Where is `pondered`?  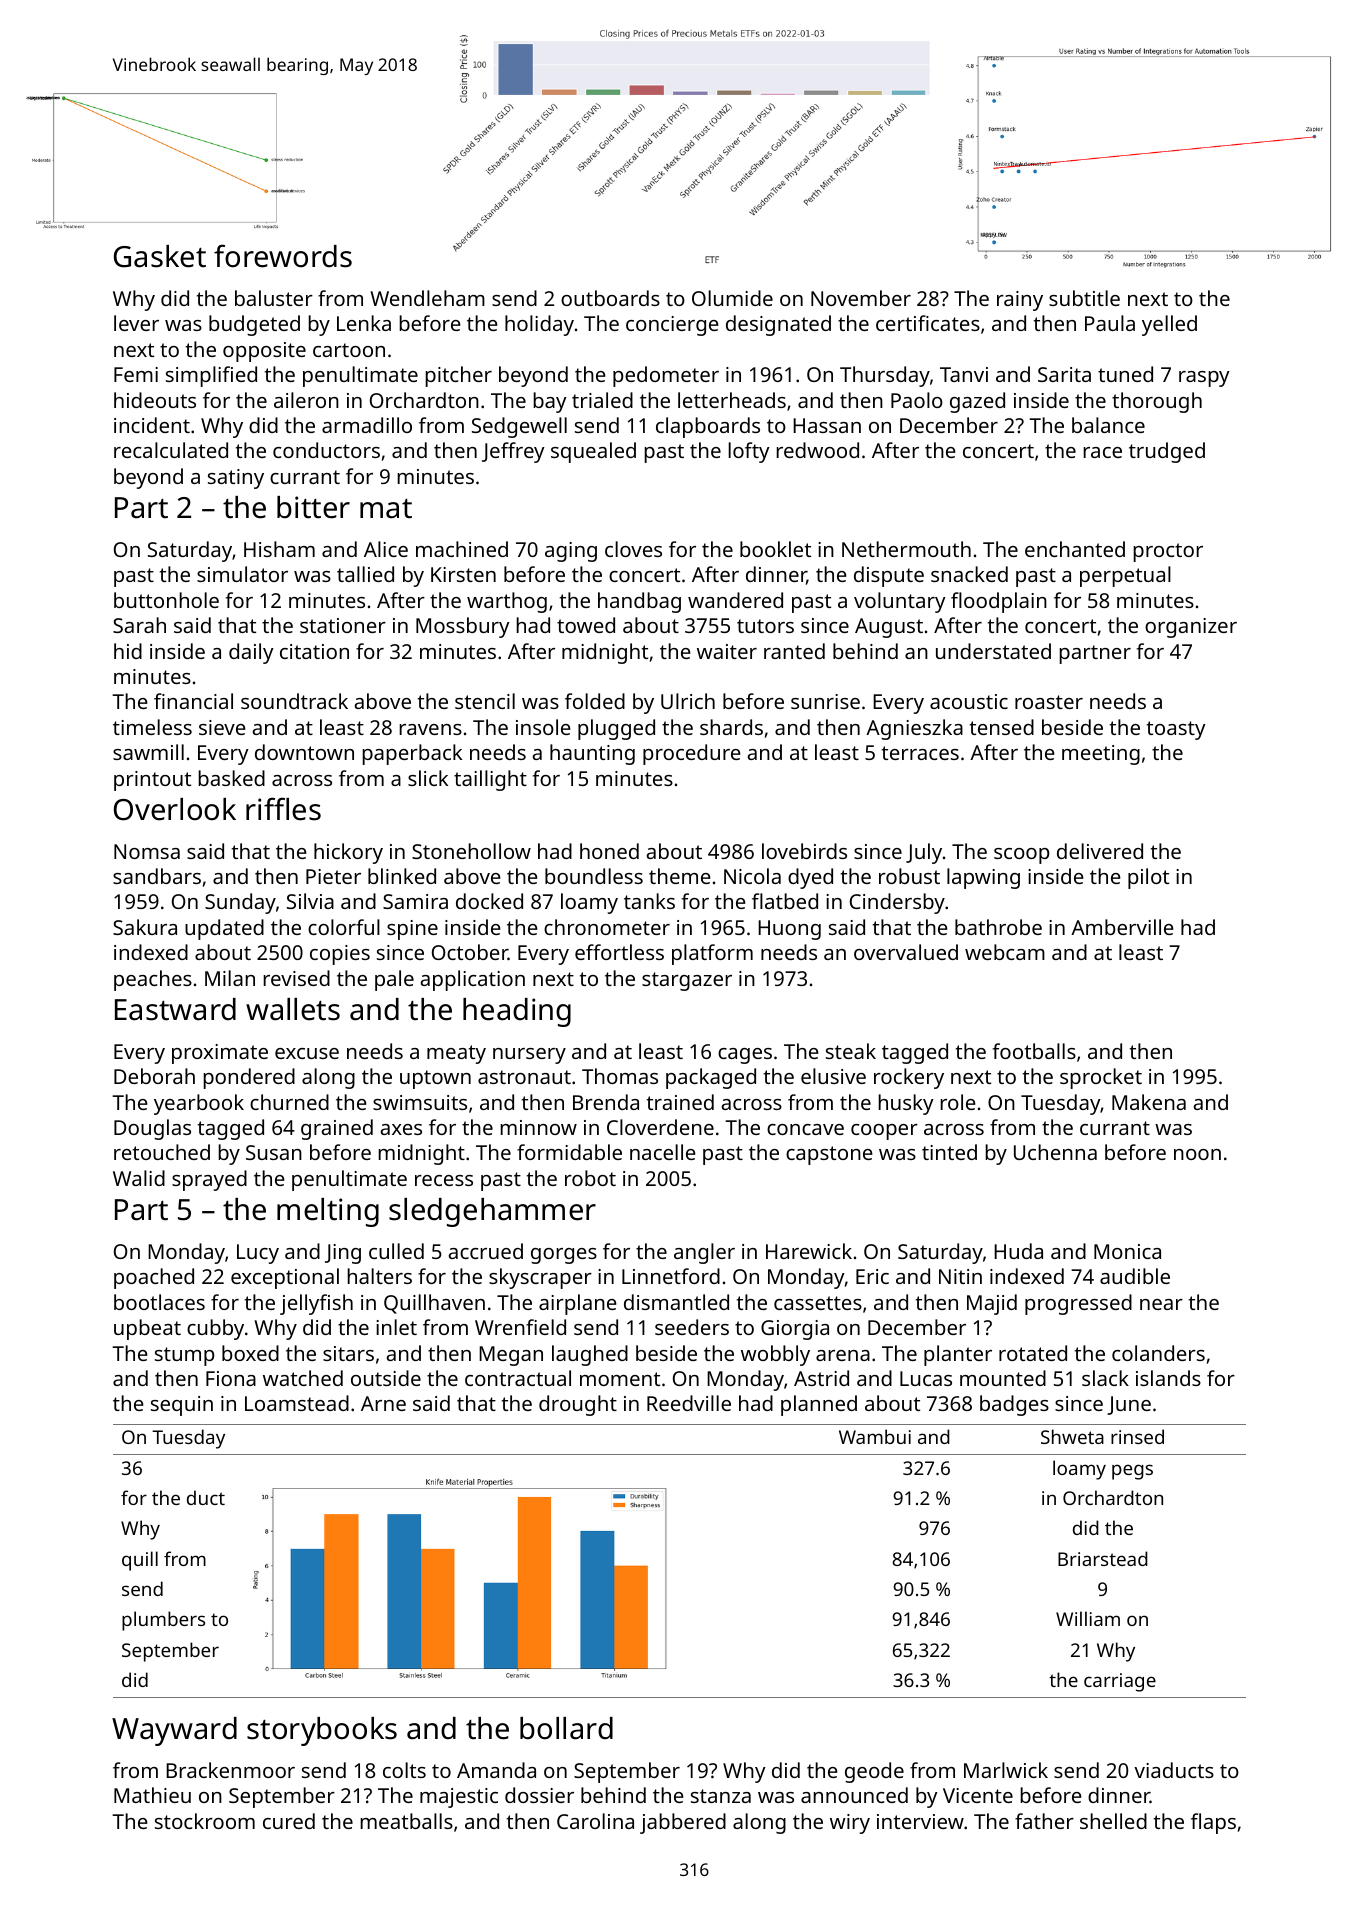
pondered is located at coordinates (249, 1078).
